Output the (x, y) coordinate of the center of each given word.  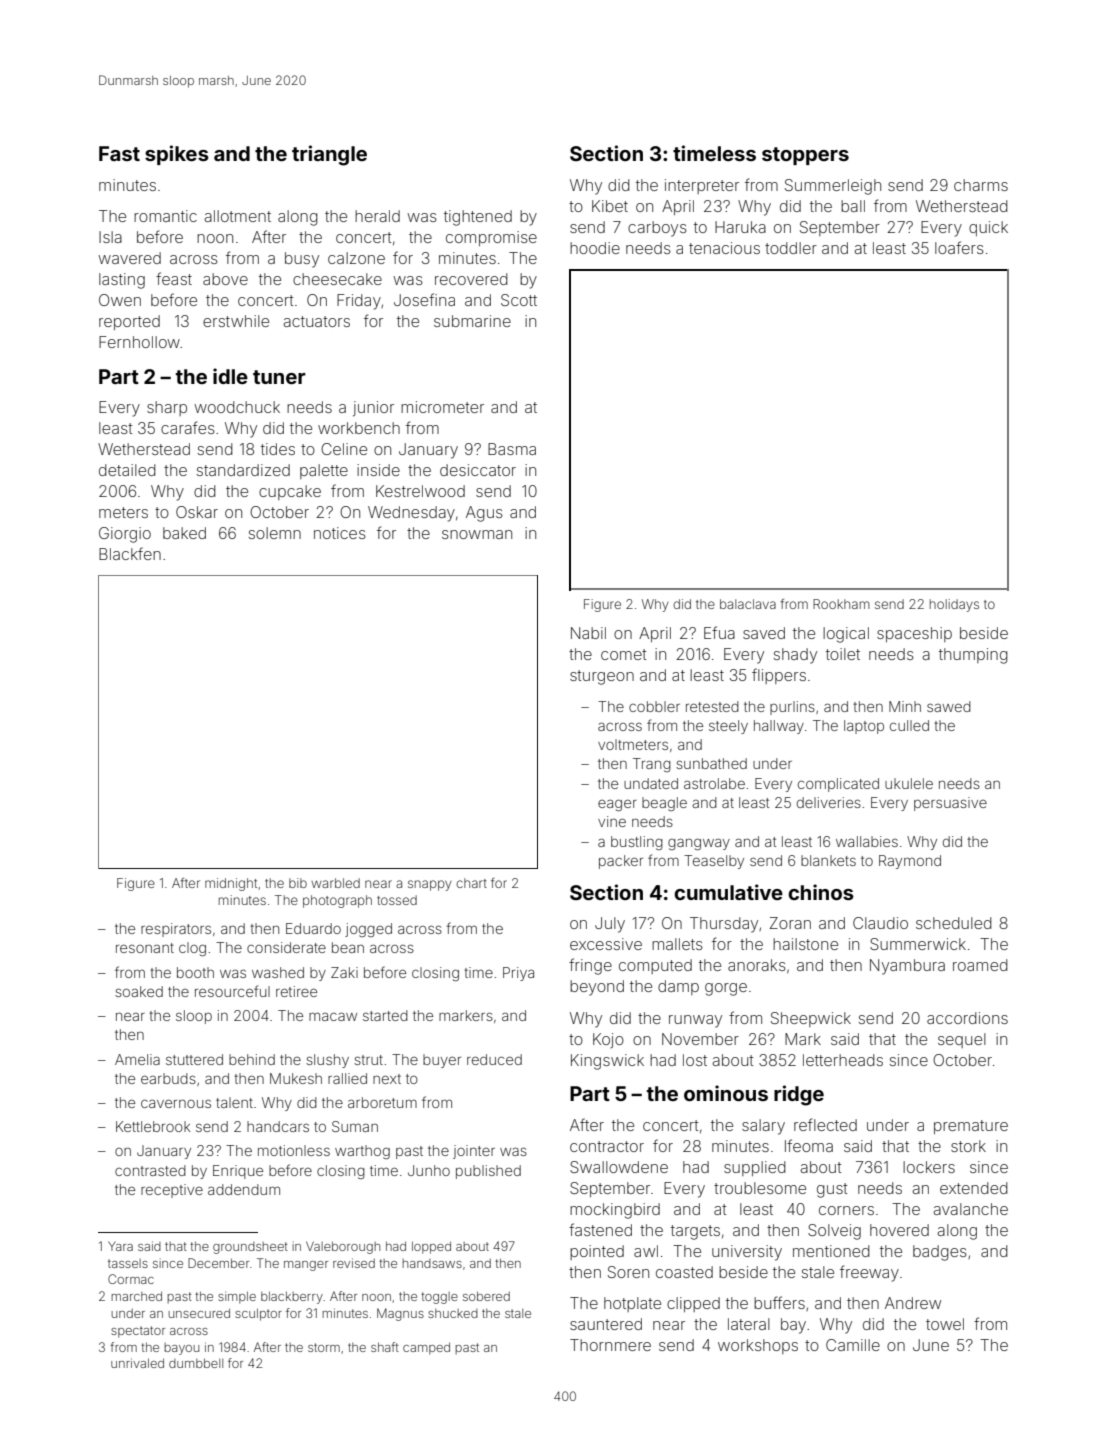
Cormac (131, 1279)
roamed (980, 965)
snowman (477, 534)
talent (234, 1102)
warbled (335, 883)
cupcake (290, 492)
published (488, 1172)
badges (940, 1253)
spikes (177, 155)
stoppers (805, 156)
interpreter (702, 186)
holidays (954, 605)
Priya (518, 974)
